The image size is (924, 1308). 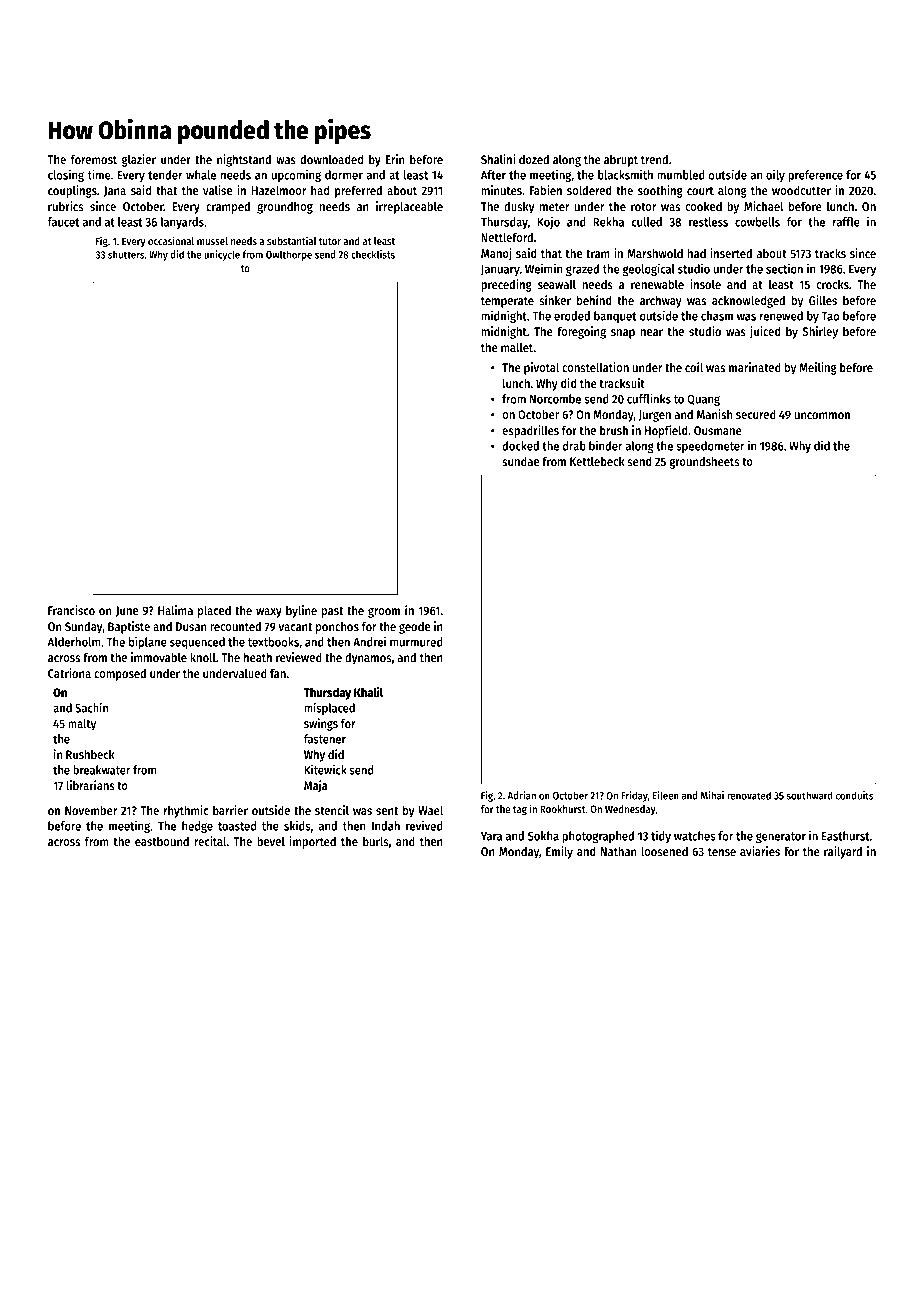 I want to click on southward, so click(x=810, y=795).
